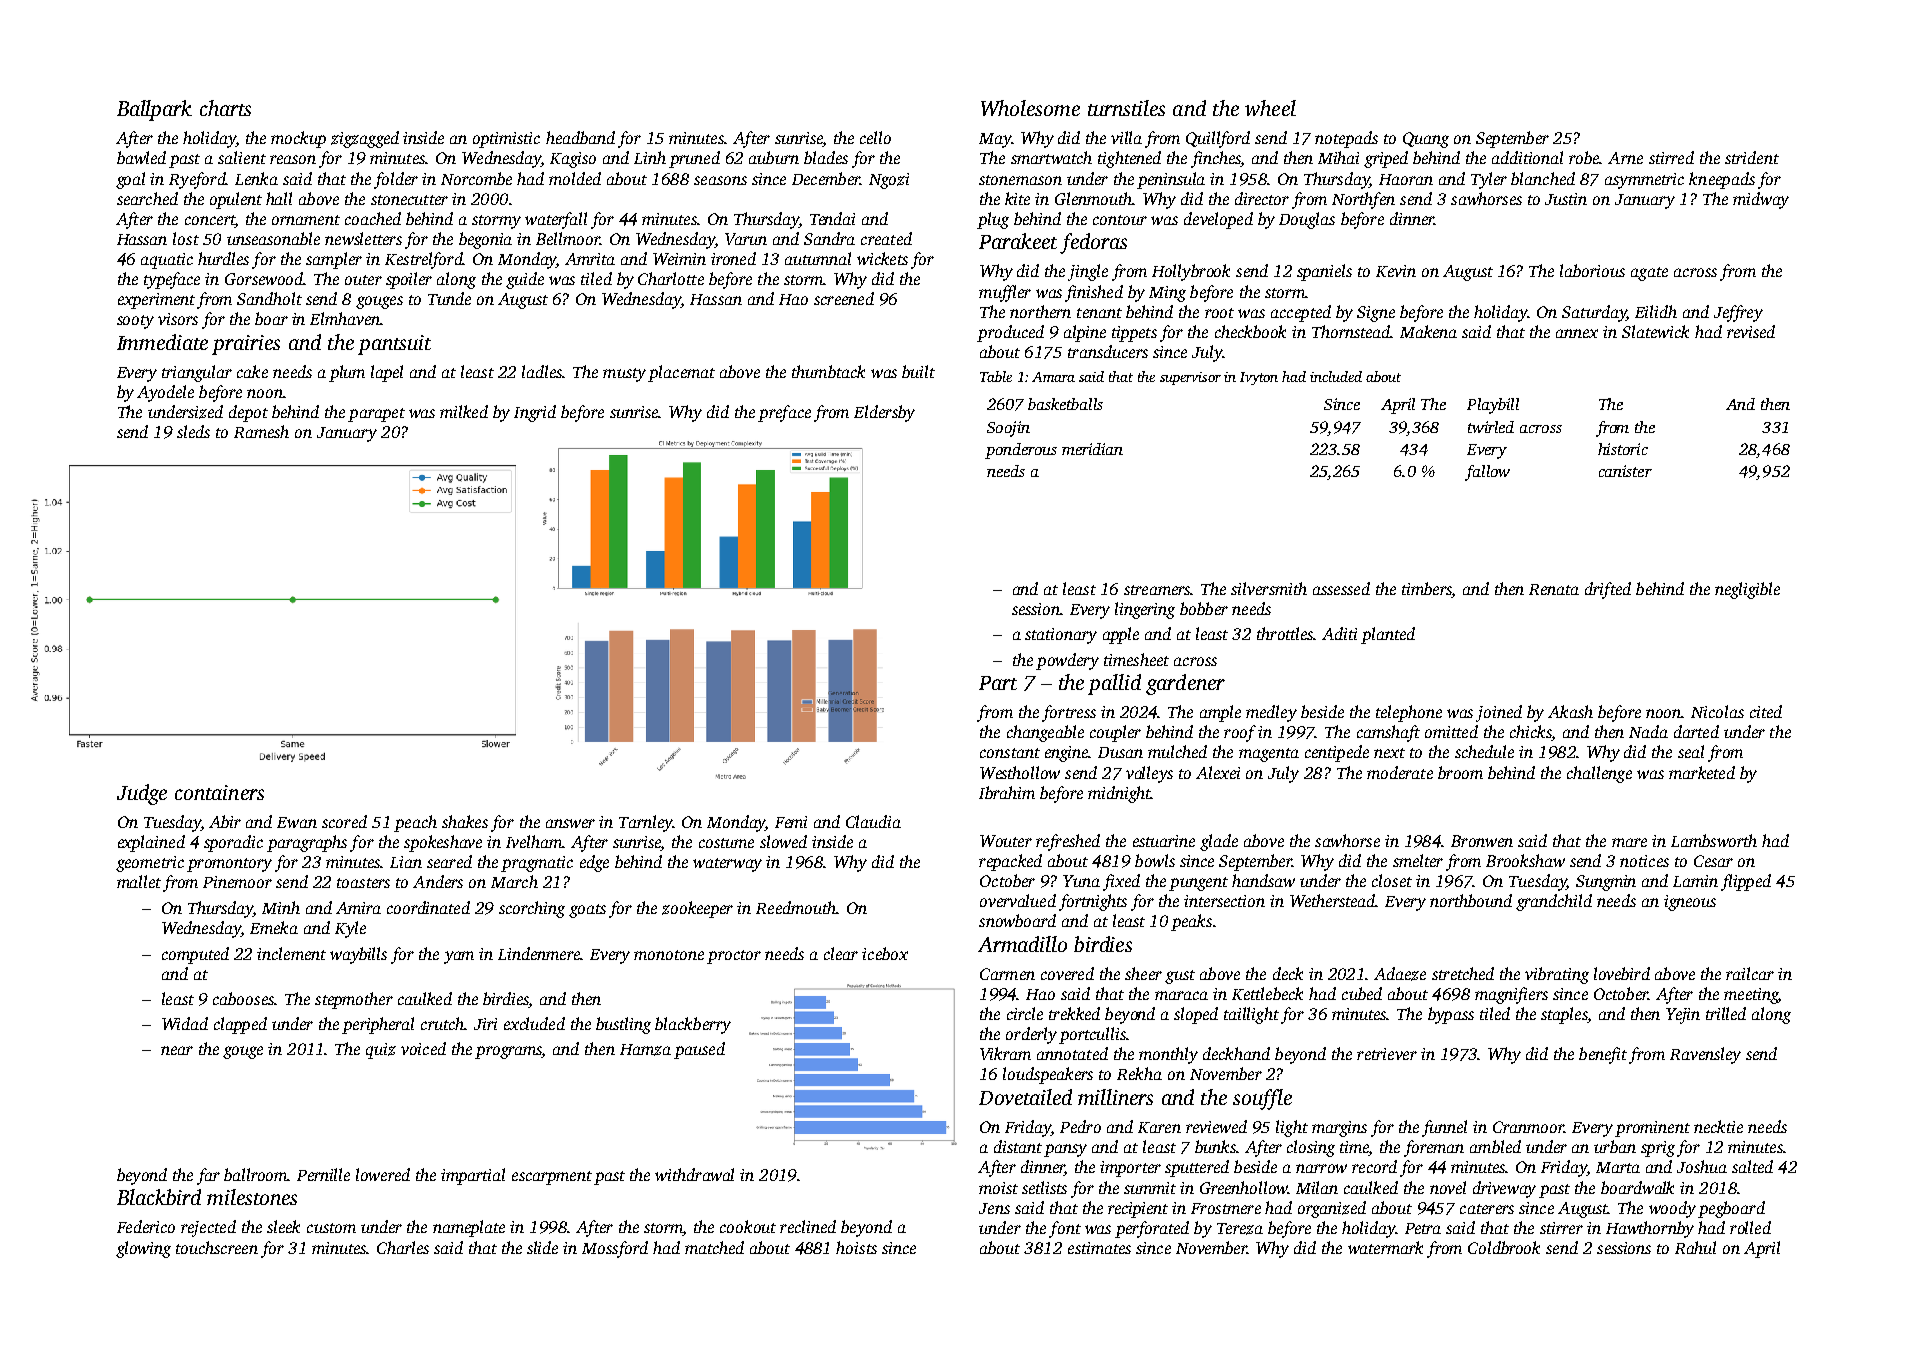  Describe the element at coordinates (1603, 1055) in the image. I see `benefit` at that location.
